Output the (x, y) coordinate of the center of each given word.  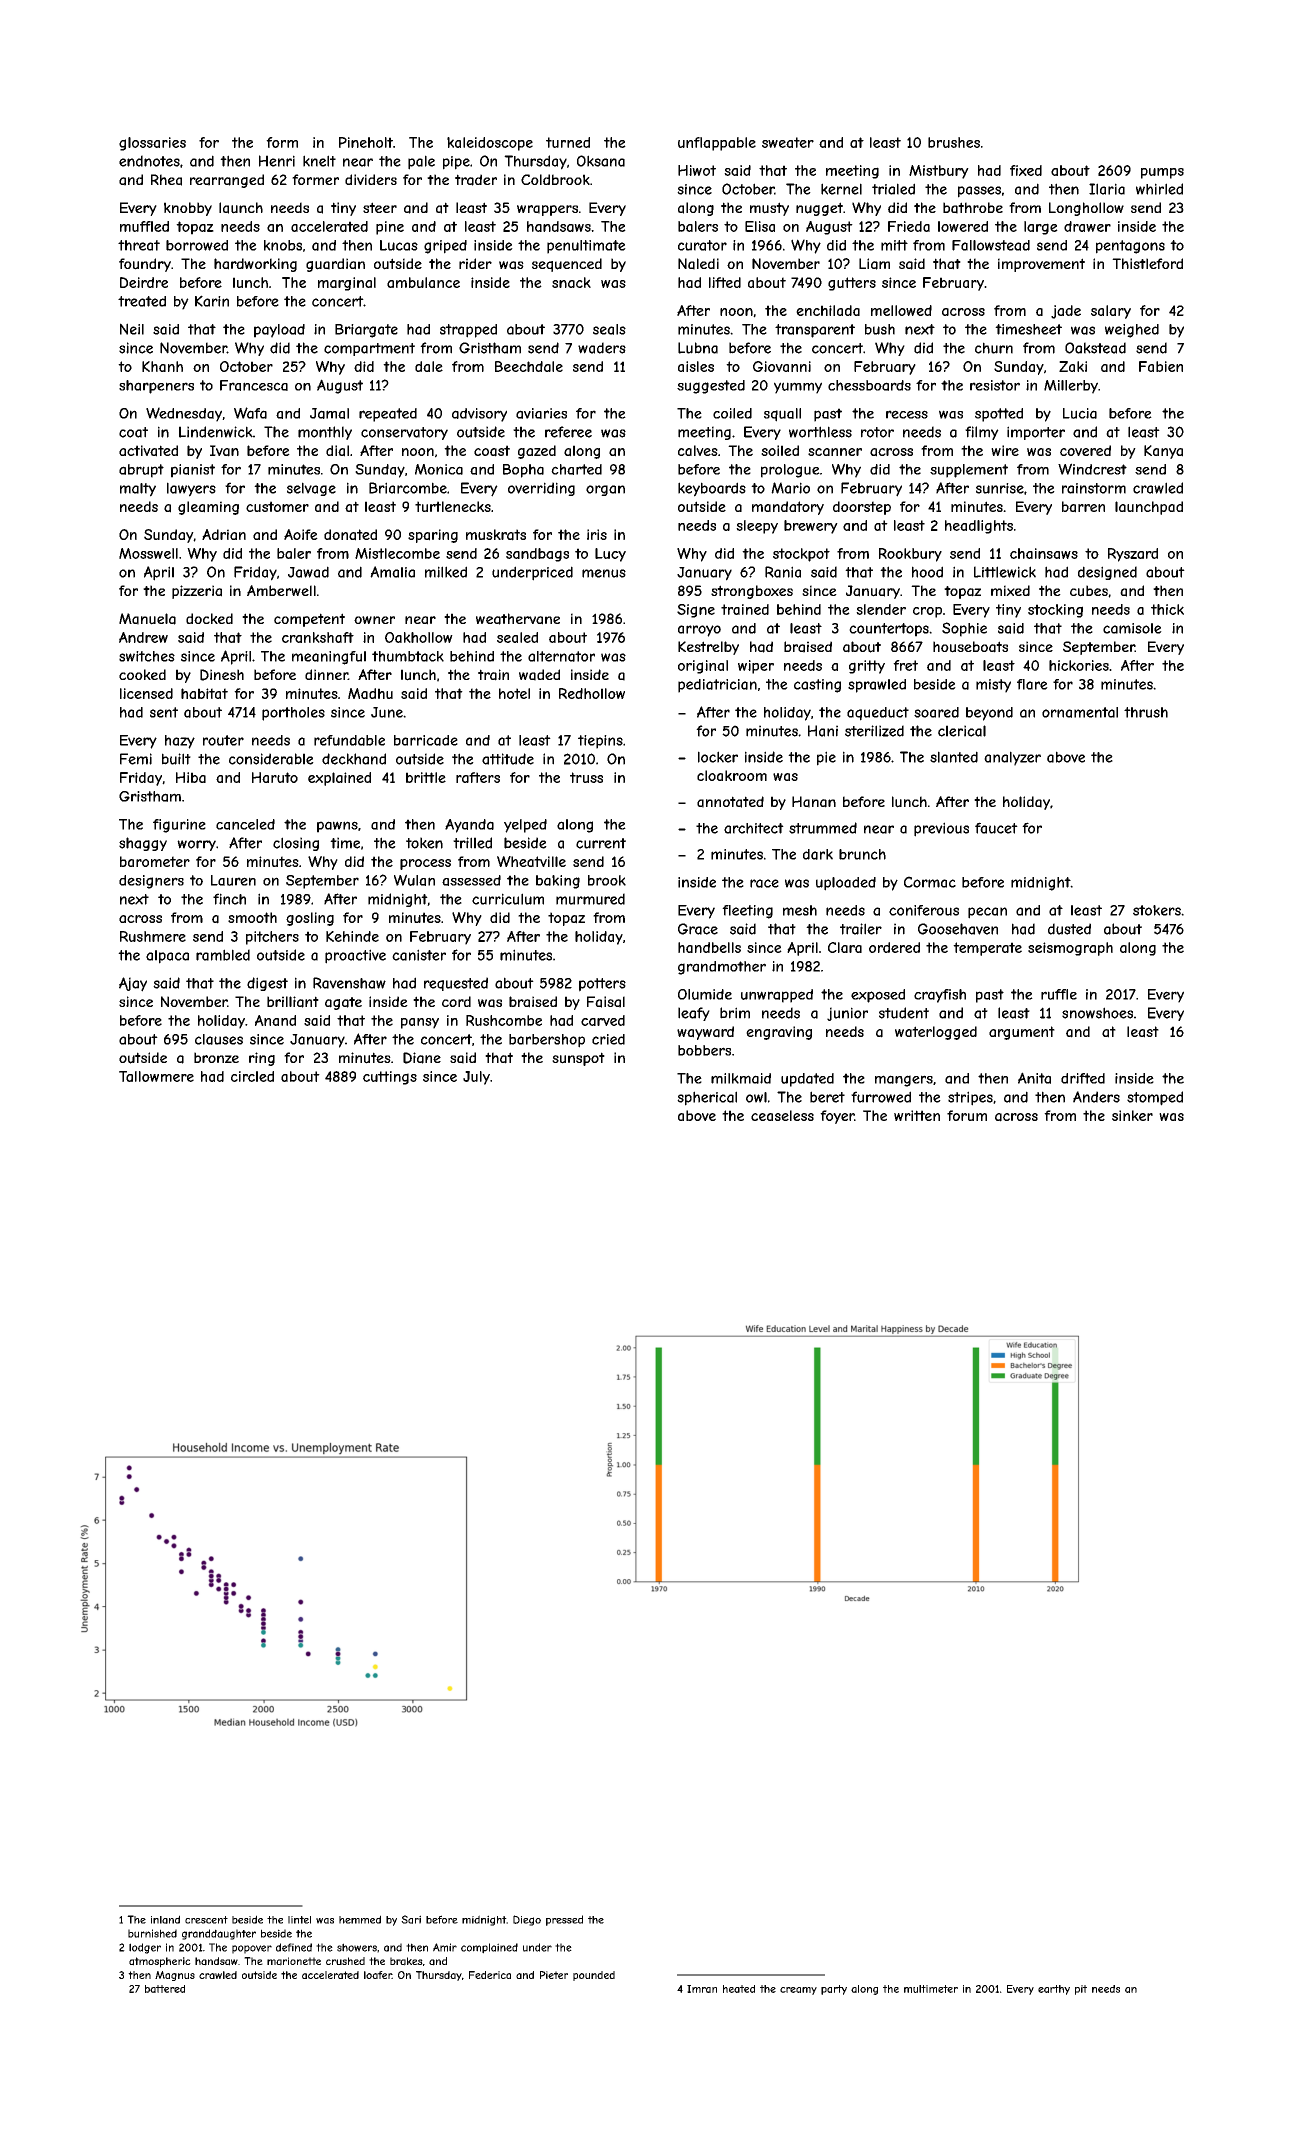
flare (1032, 684)
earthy (1054, 1990)
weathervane (518, 619)
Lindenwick (216, 432)
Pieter (554, 1975)
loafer (378, 1975)
